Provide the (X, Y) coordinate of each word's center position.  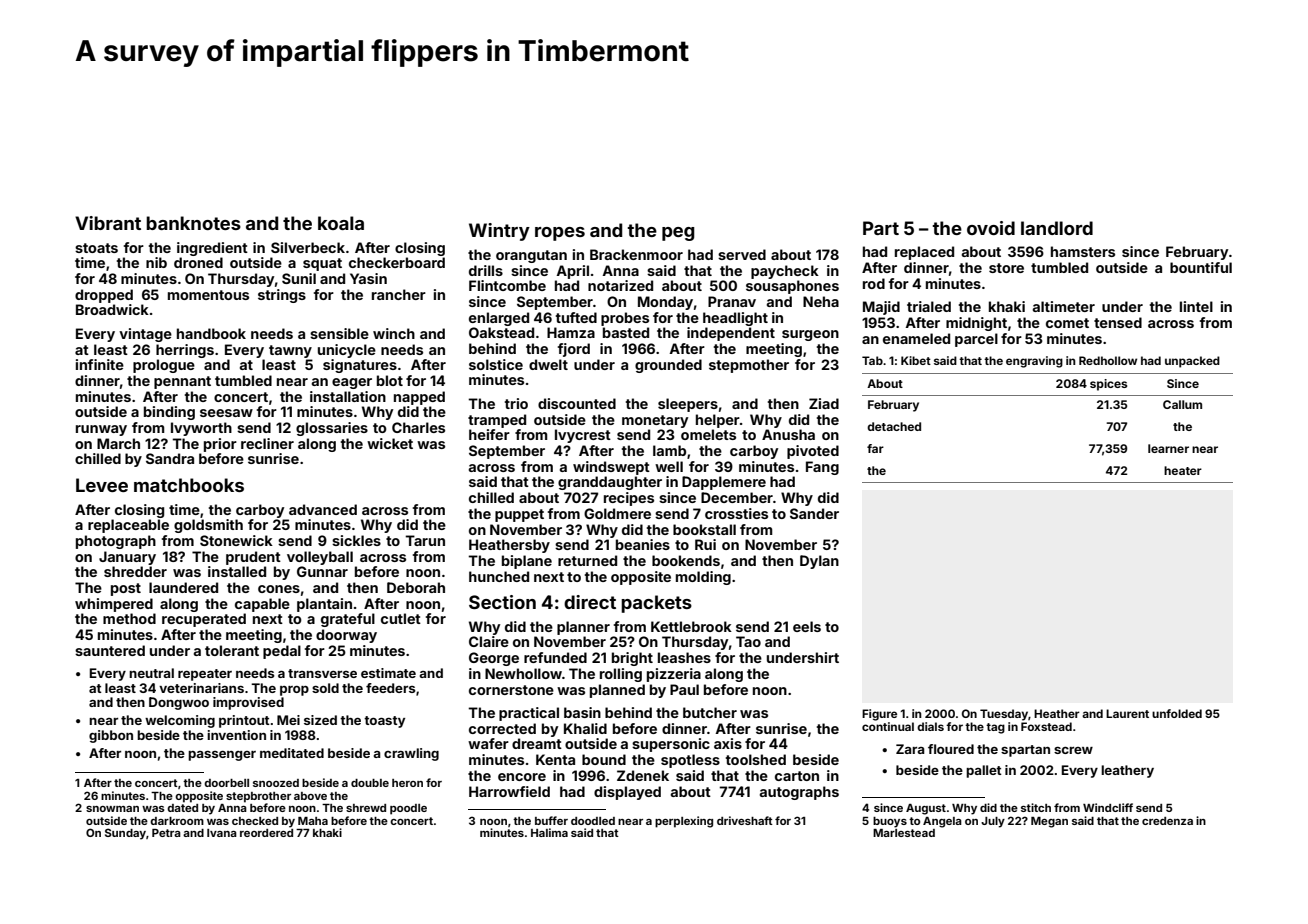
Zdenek (643, 775)
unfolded (1177, 713)
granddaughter (610, 483)
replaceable (128, 526)
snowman (112, 809)
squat (322, 264)
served (742, 254)
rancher (399, 294)
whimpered (114, 605)
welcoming (180, 721)
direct (590, 602)
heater (1183, 470)
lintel (1196, 306)
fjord (574, 350)
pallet (984, 771)
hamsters (1083, 251)
